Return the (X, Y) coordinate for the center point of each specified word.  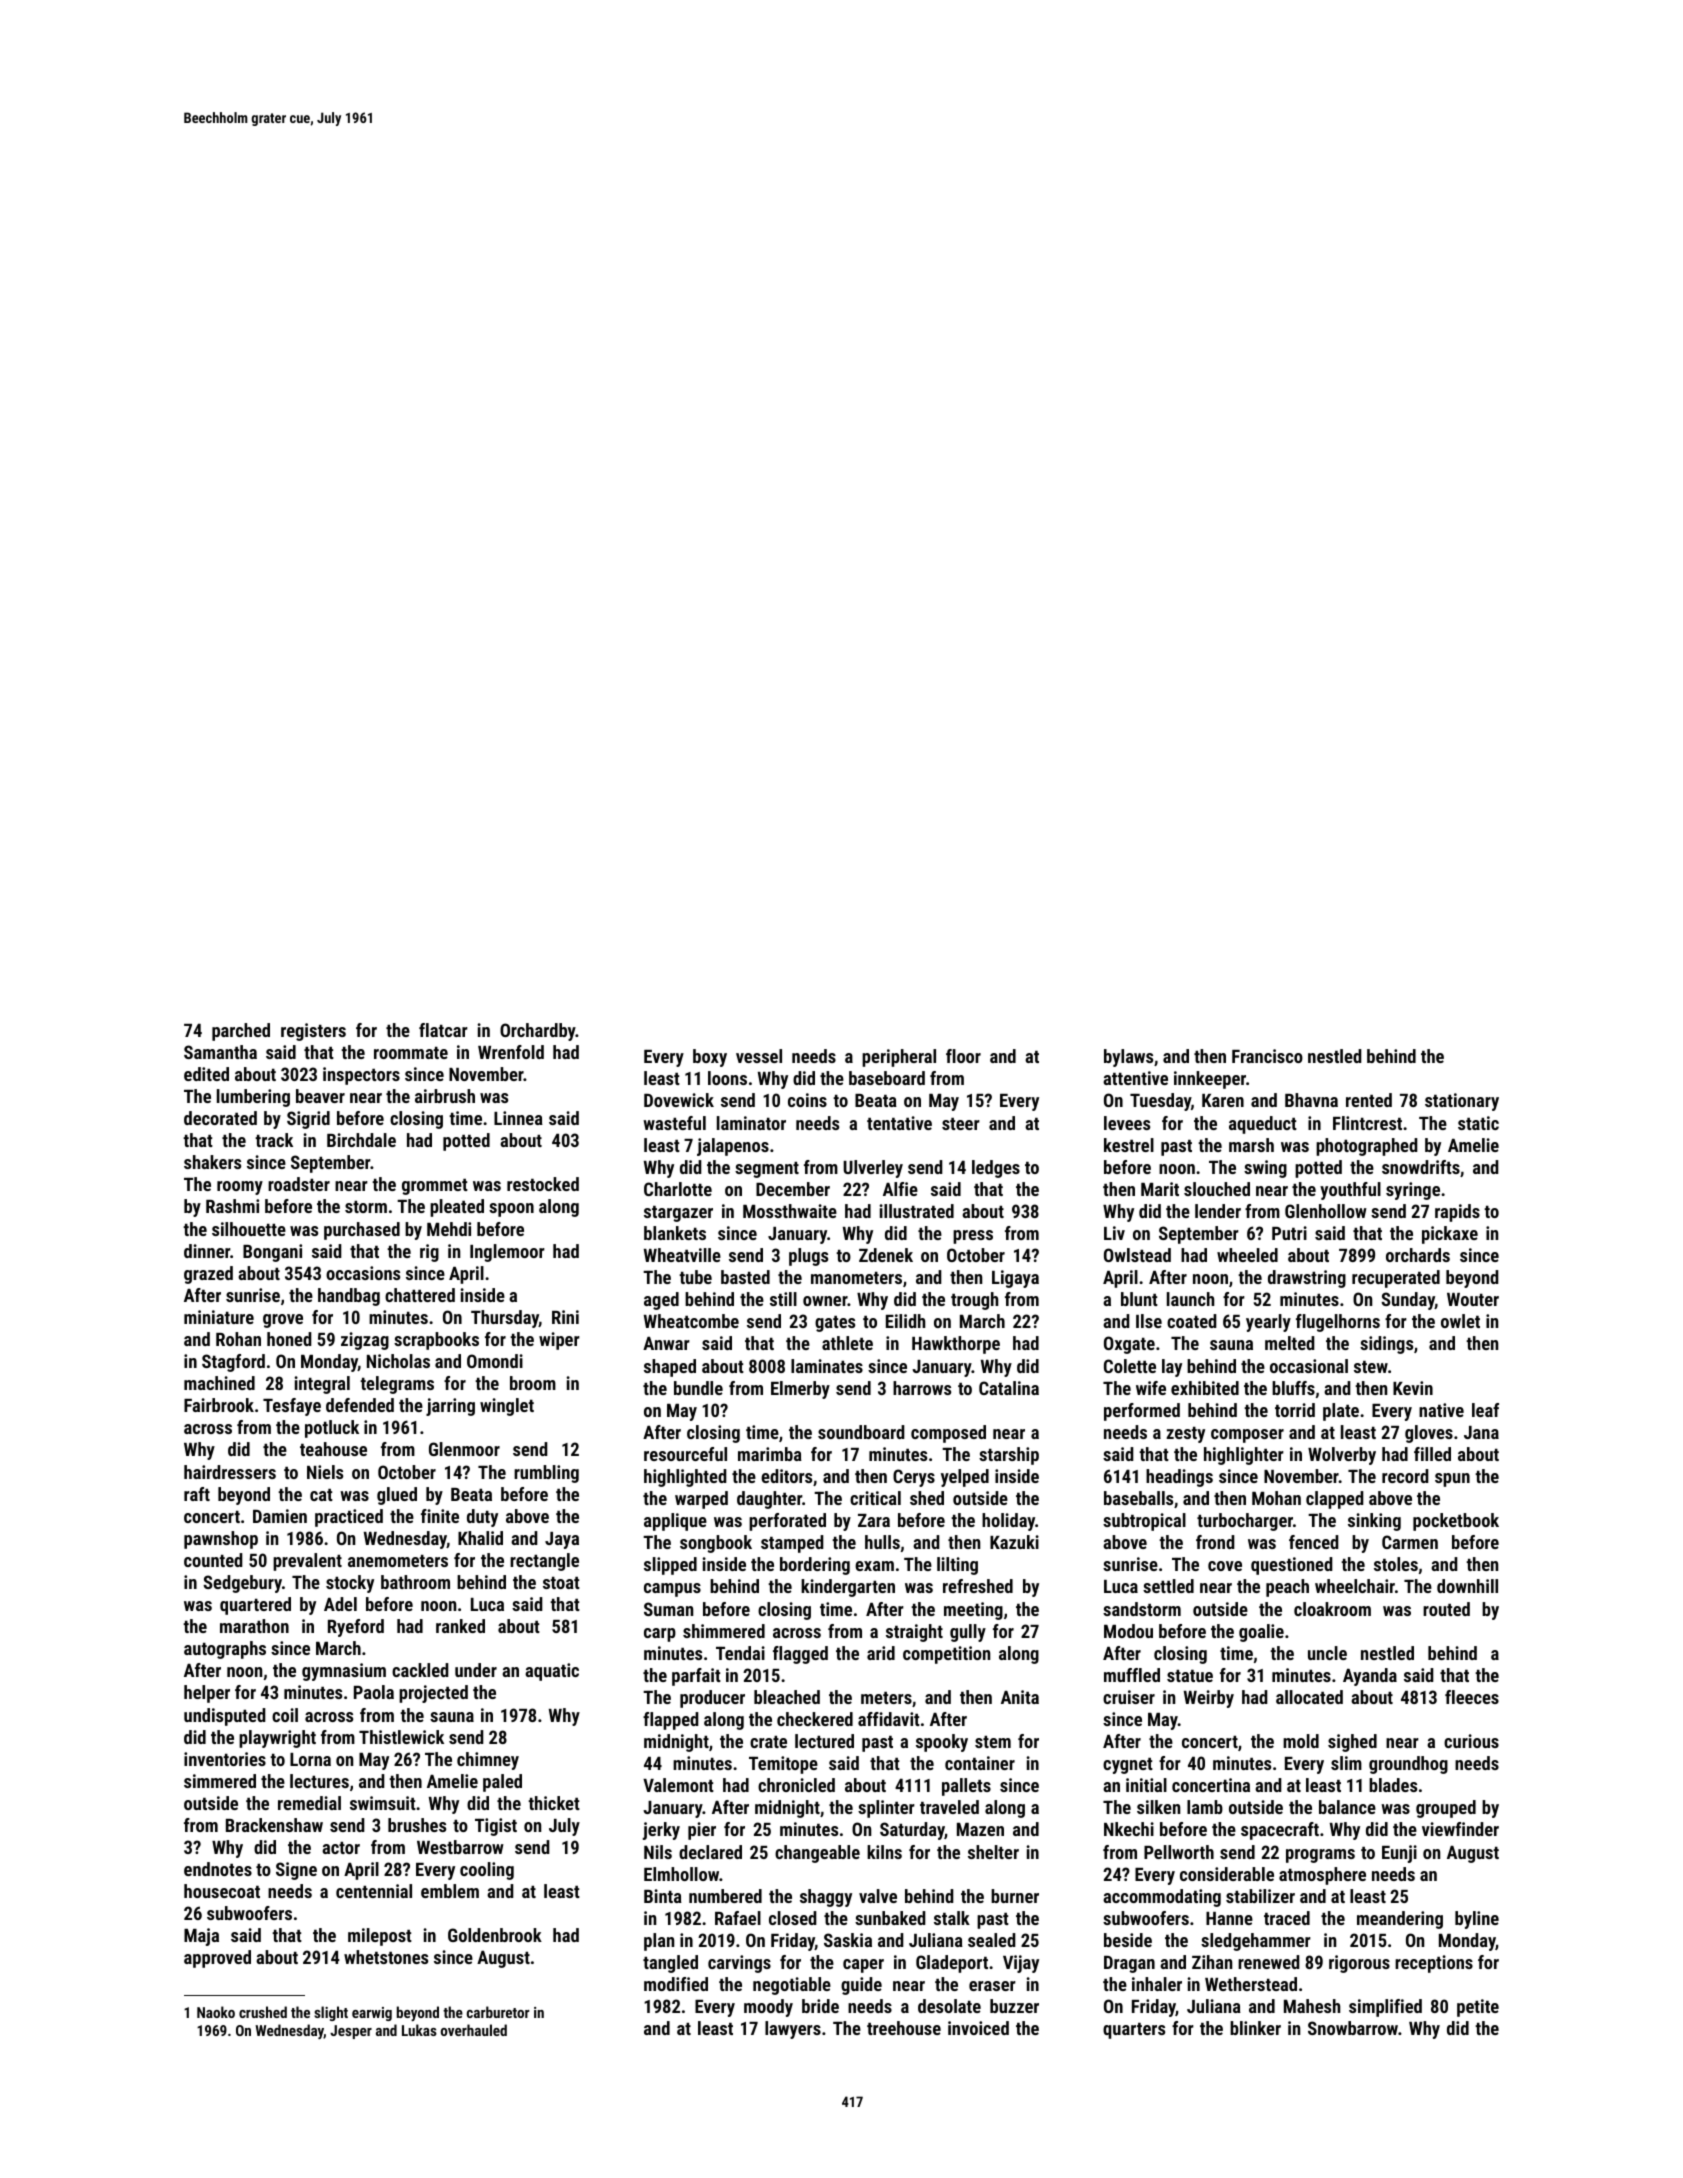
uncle (1327, 1653)
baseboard (887, 1078)
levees (1127, 1123)
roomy (240, 1188)
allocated (1309, 1697)
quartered (255, 1606)
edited (206, 1074)
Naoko (216, 2012)
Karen (1223, 1100)
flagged (800, 1655)
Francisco (1267, 1056)
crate (768, 1742)
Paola (374, 1692)
